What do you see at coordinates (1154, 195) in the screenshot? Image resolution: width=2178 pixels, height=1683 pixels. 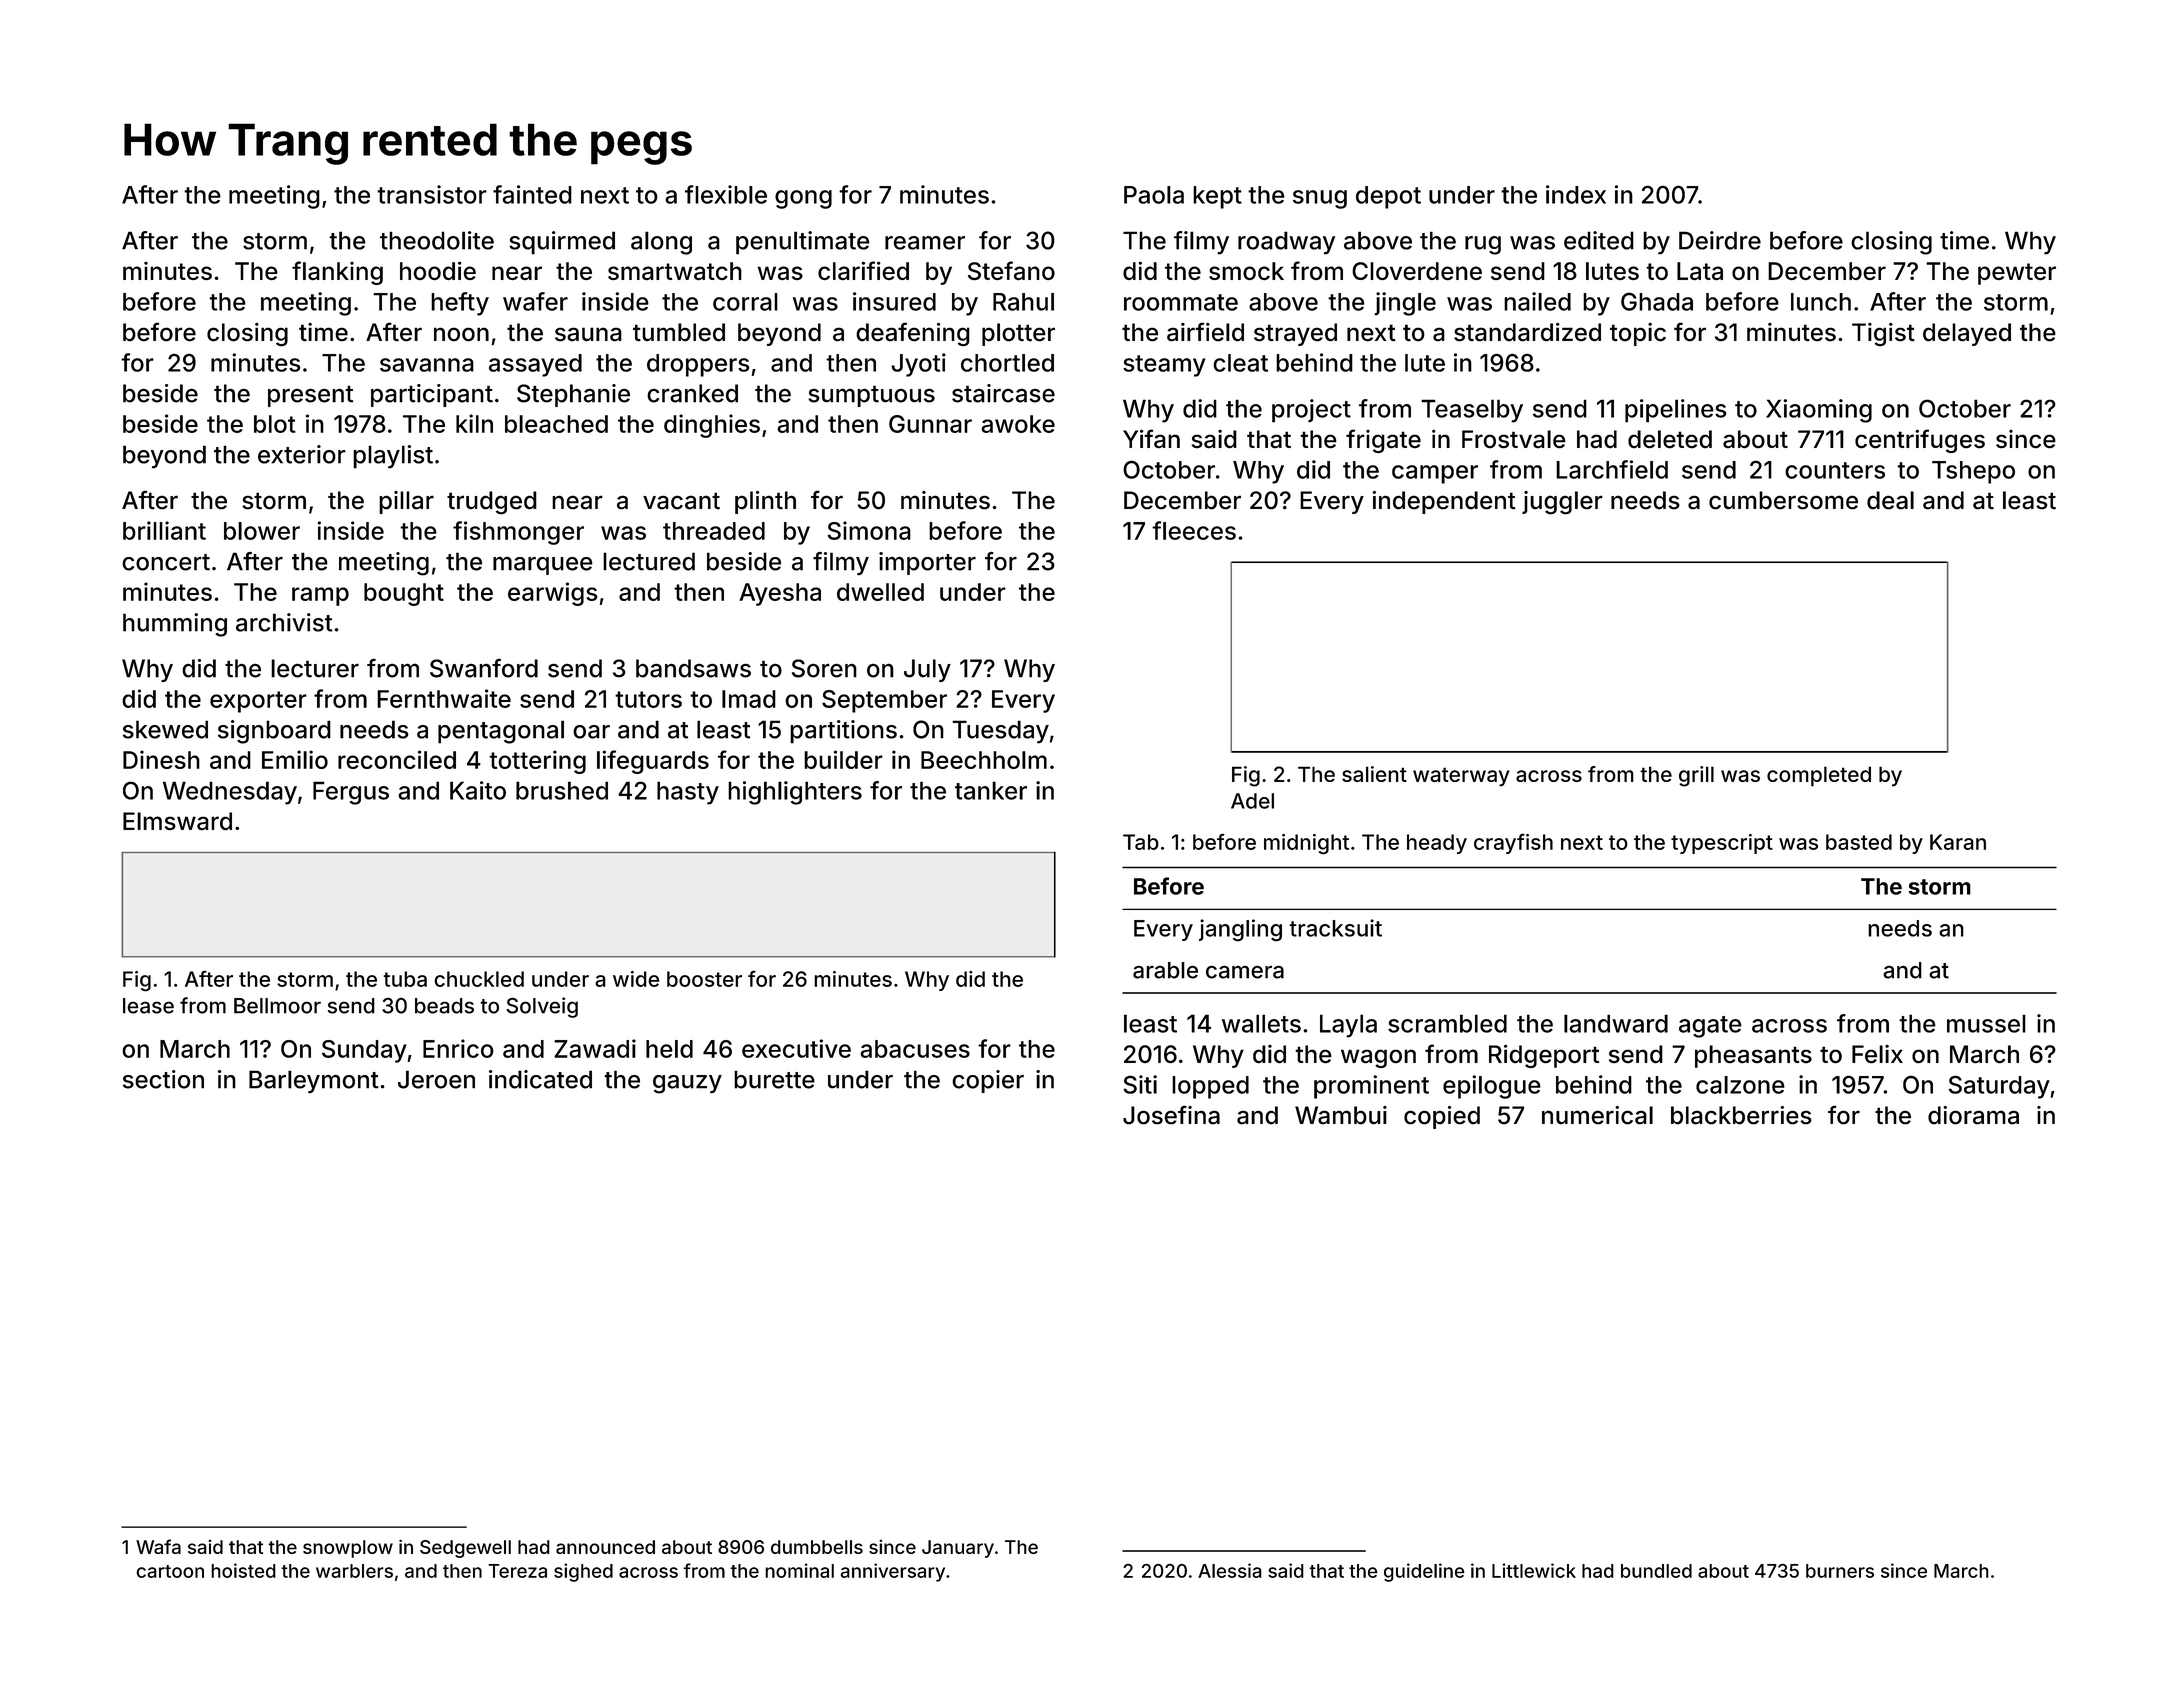 I see `Paola` at bounding box center [1154, 195].
